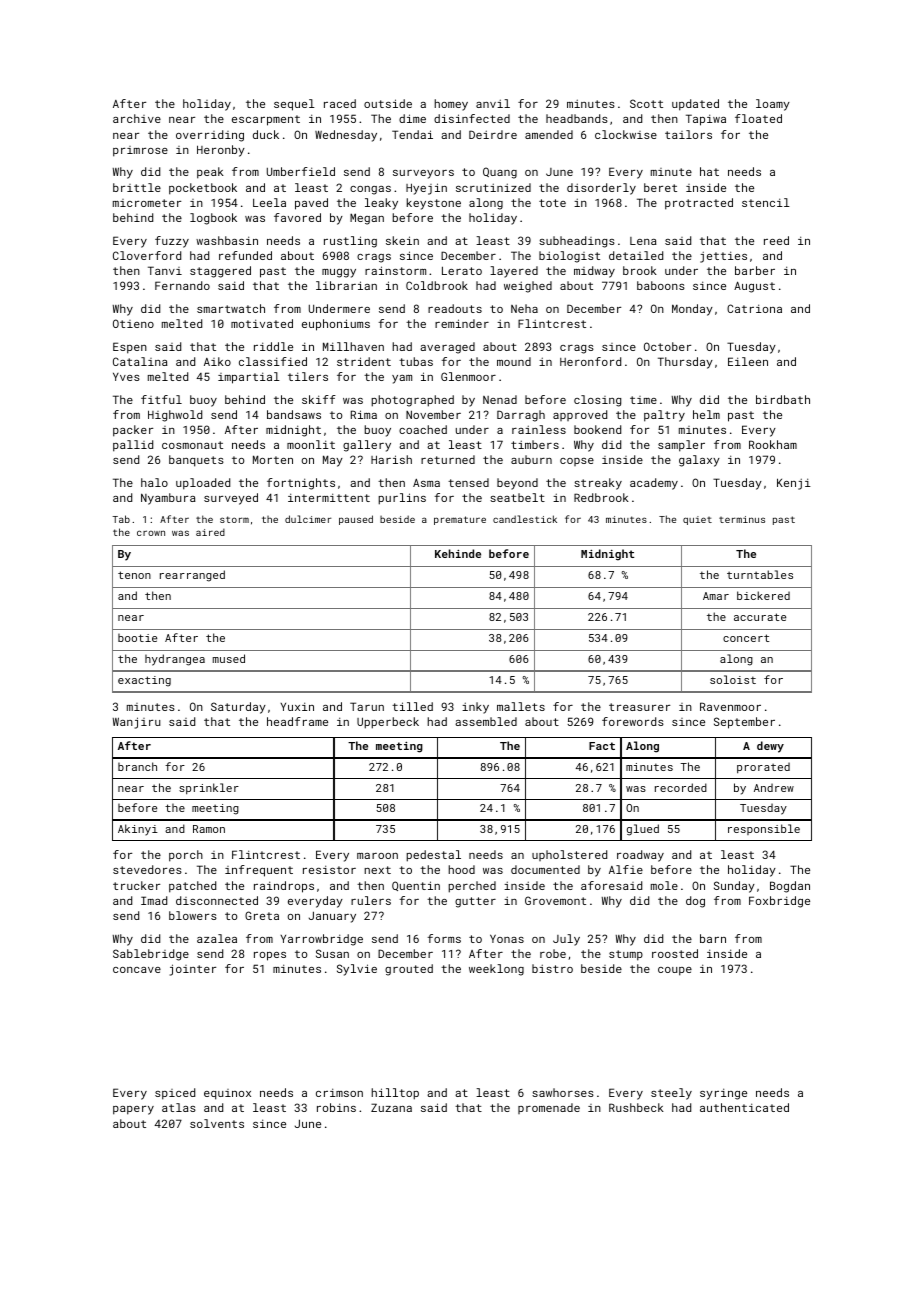 This page has height=1308, width=924. Describe the element at coordinates (339, 273) in the page. I see `muggy` at that location.
